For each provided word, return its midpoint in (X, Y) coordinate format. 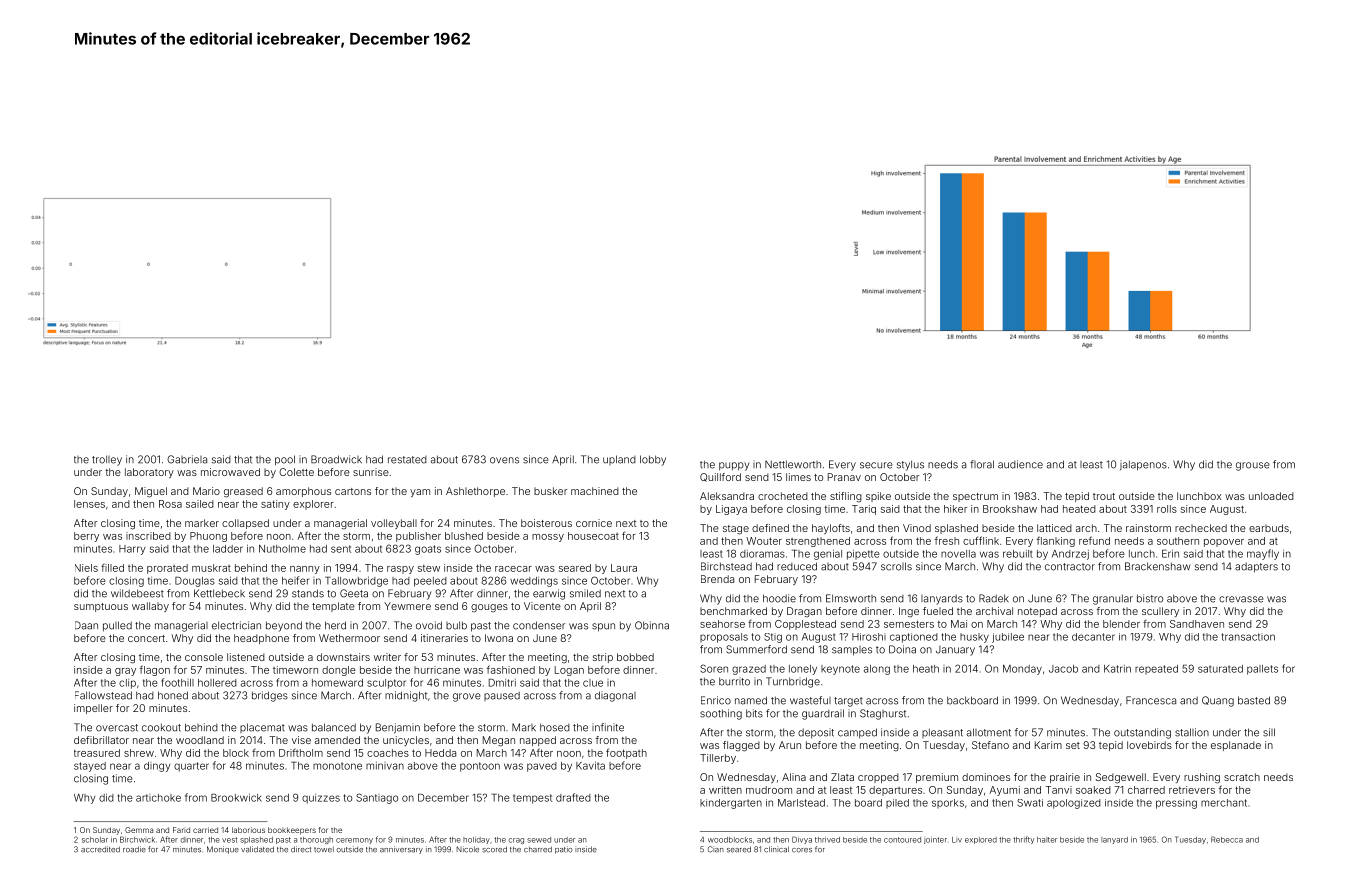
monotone (337, 766)
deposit (816, 733)
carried (205, 830)
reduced (797, 566)
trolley (107, 460)
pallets (1262, 670)
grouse (1253, 466)
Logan (569, 671)
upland (619, 460)
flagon (155, 670)
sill (1269, 732)
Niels (86, 568)
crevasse (1241, 599)
